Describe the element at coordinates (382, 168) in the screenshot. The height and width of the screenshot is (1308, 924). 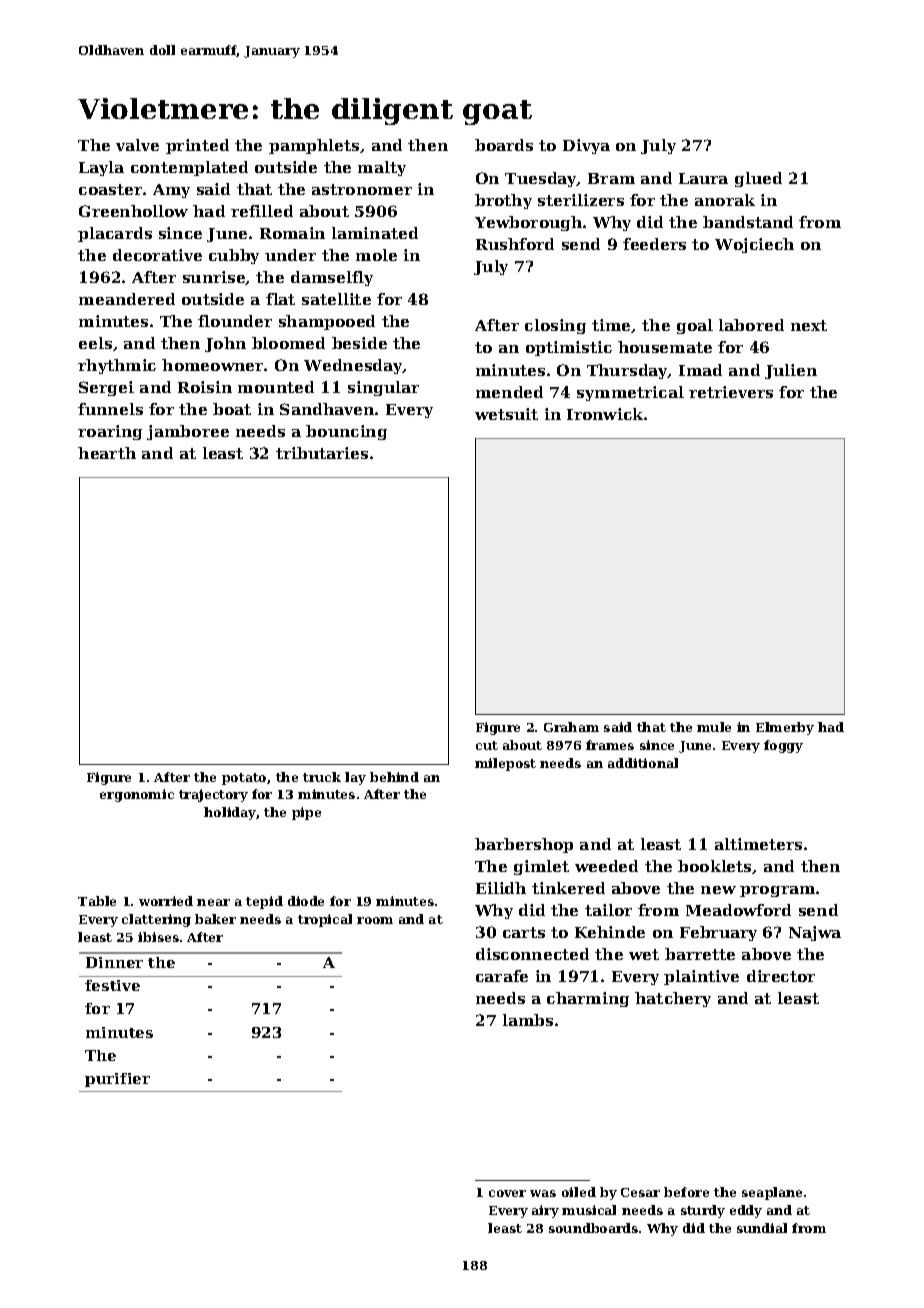
I see `malty` at that location.
